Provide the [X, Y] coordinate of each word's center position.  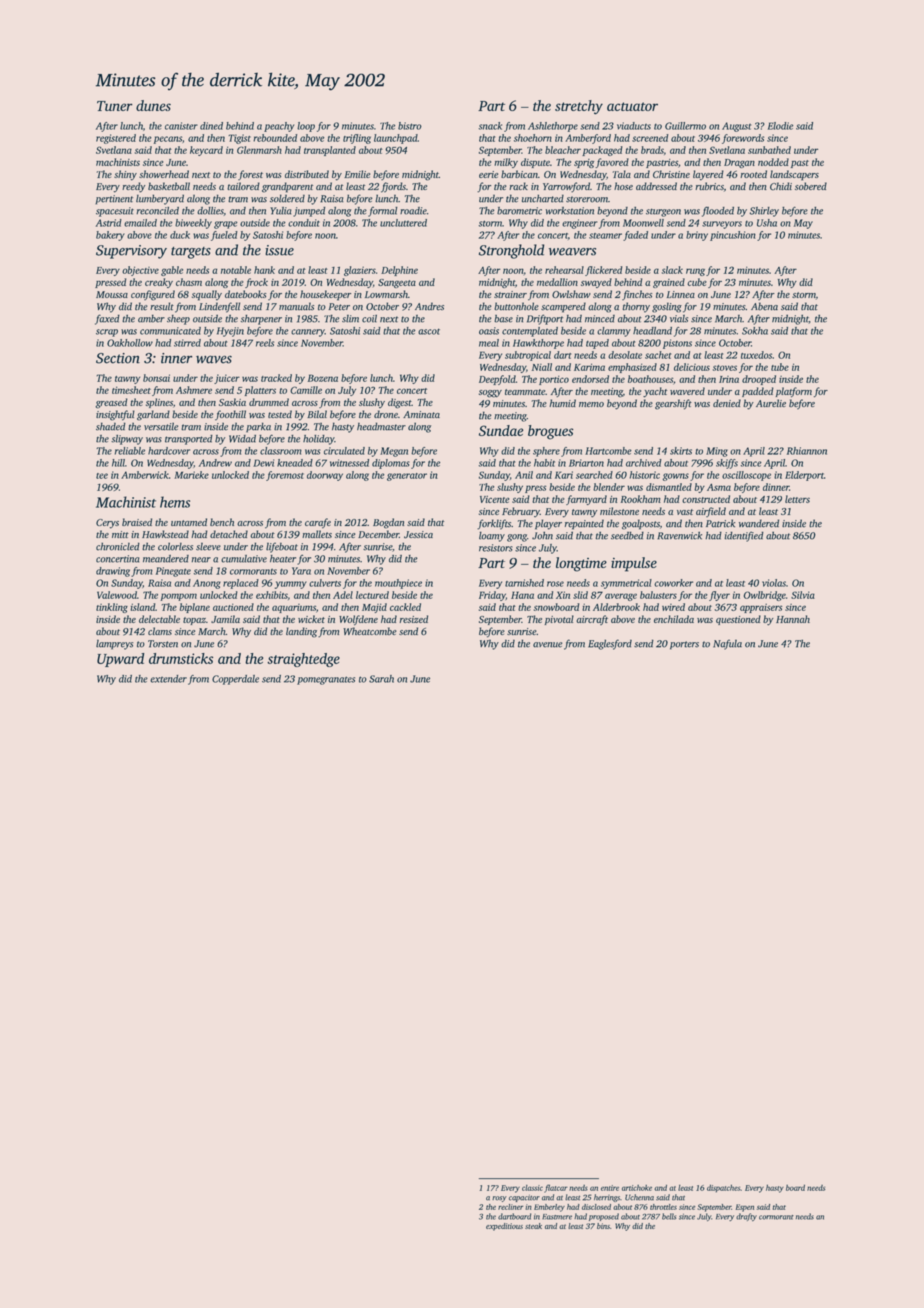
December [378, 534]
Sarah [381, 679]
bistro [410, 126]
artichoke [637, 1188]
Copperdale [235, 680]
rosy [499, 1199]
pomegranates [326, 680]
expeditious [504, 1227]
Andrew [215, 463]
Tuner [115, 106]
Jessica [418, 535]
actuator [632, 106]
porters [684, 645]
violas [774, 583]
